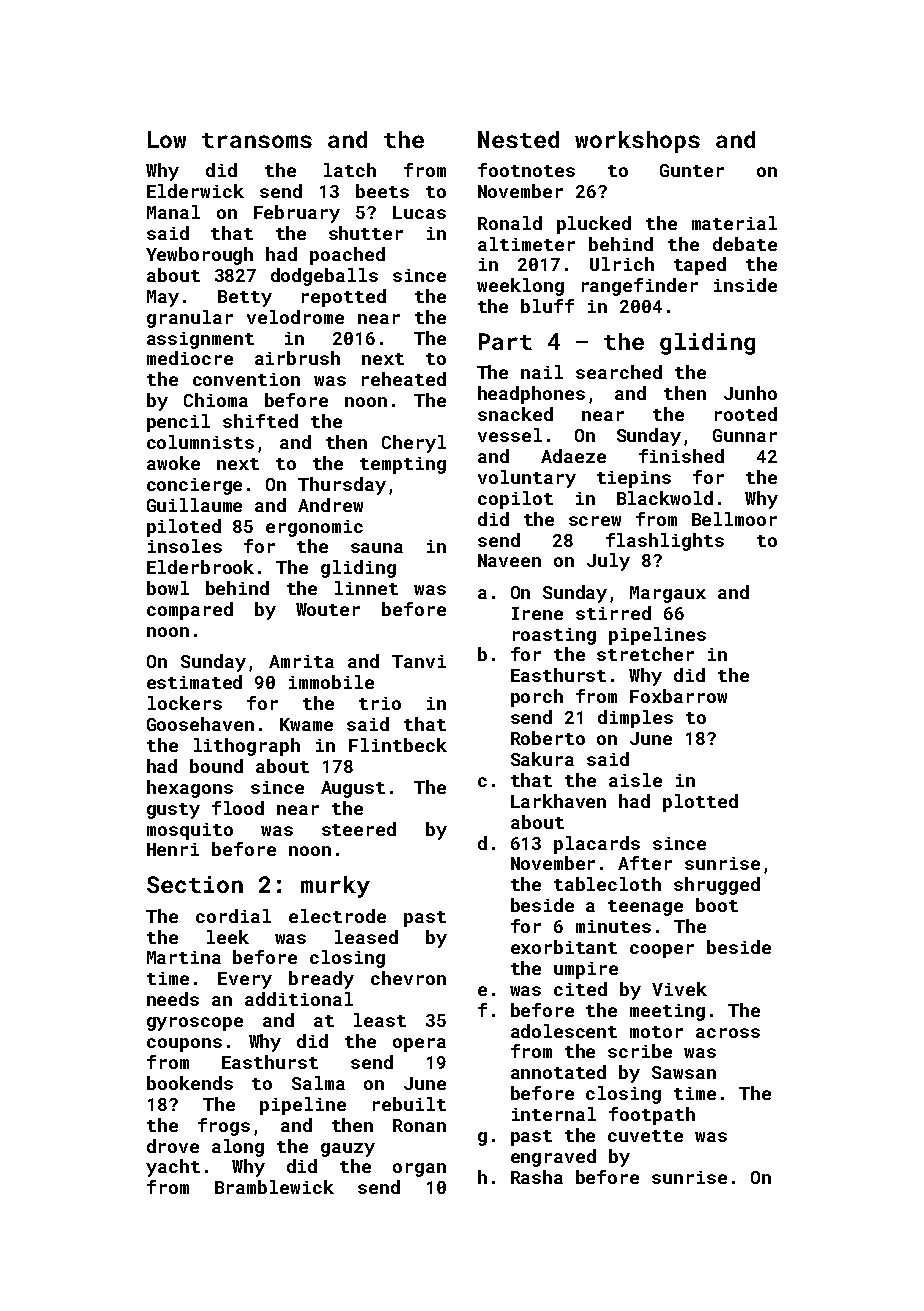 The image size is (924, 1311). Describe the element at coordinates (194, 486) in the screenshot. I see `concierge` at that location.
